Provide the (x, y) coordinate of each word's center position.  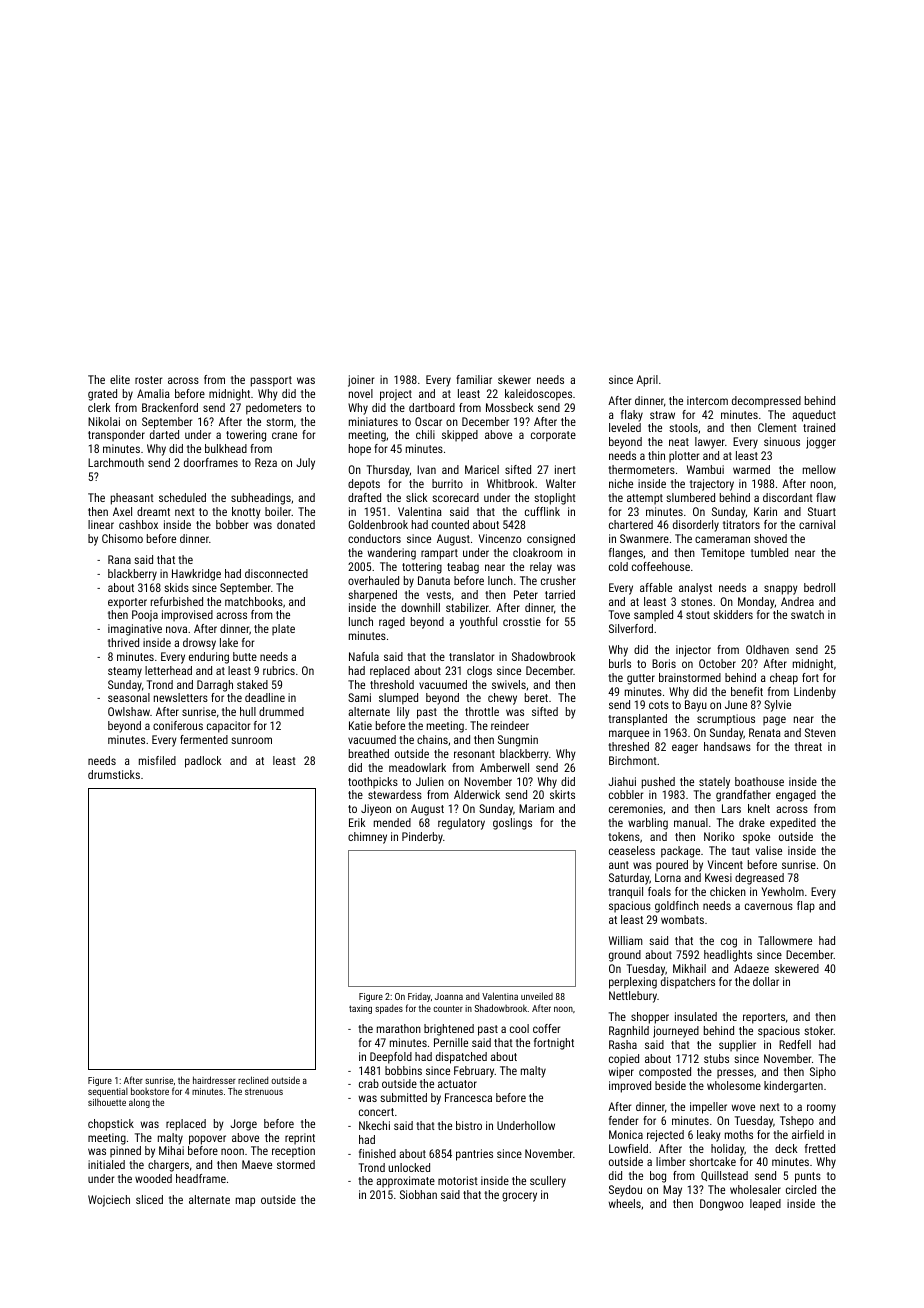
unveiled (537, 996)
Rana (119, 559)
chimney (367, 838)
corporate (553, 436)
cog (729, 943)
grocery (519, 1197)
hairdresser (214, 1080)
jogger (821, 443)
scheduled (182, 497)
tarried (560, 594)
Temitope (723, 554)
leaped (765, 1205)
